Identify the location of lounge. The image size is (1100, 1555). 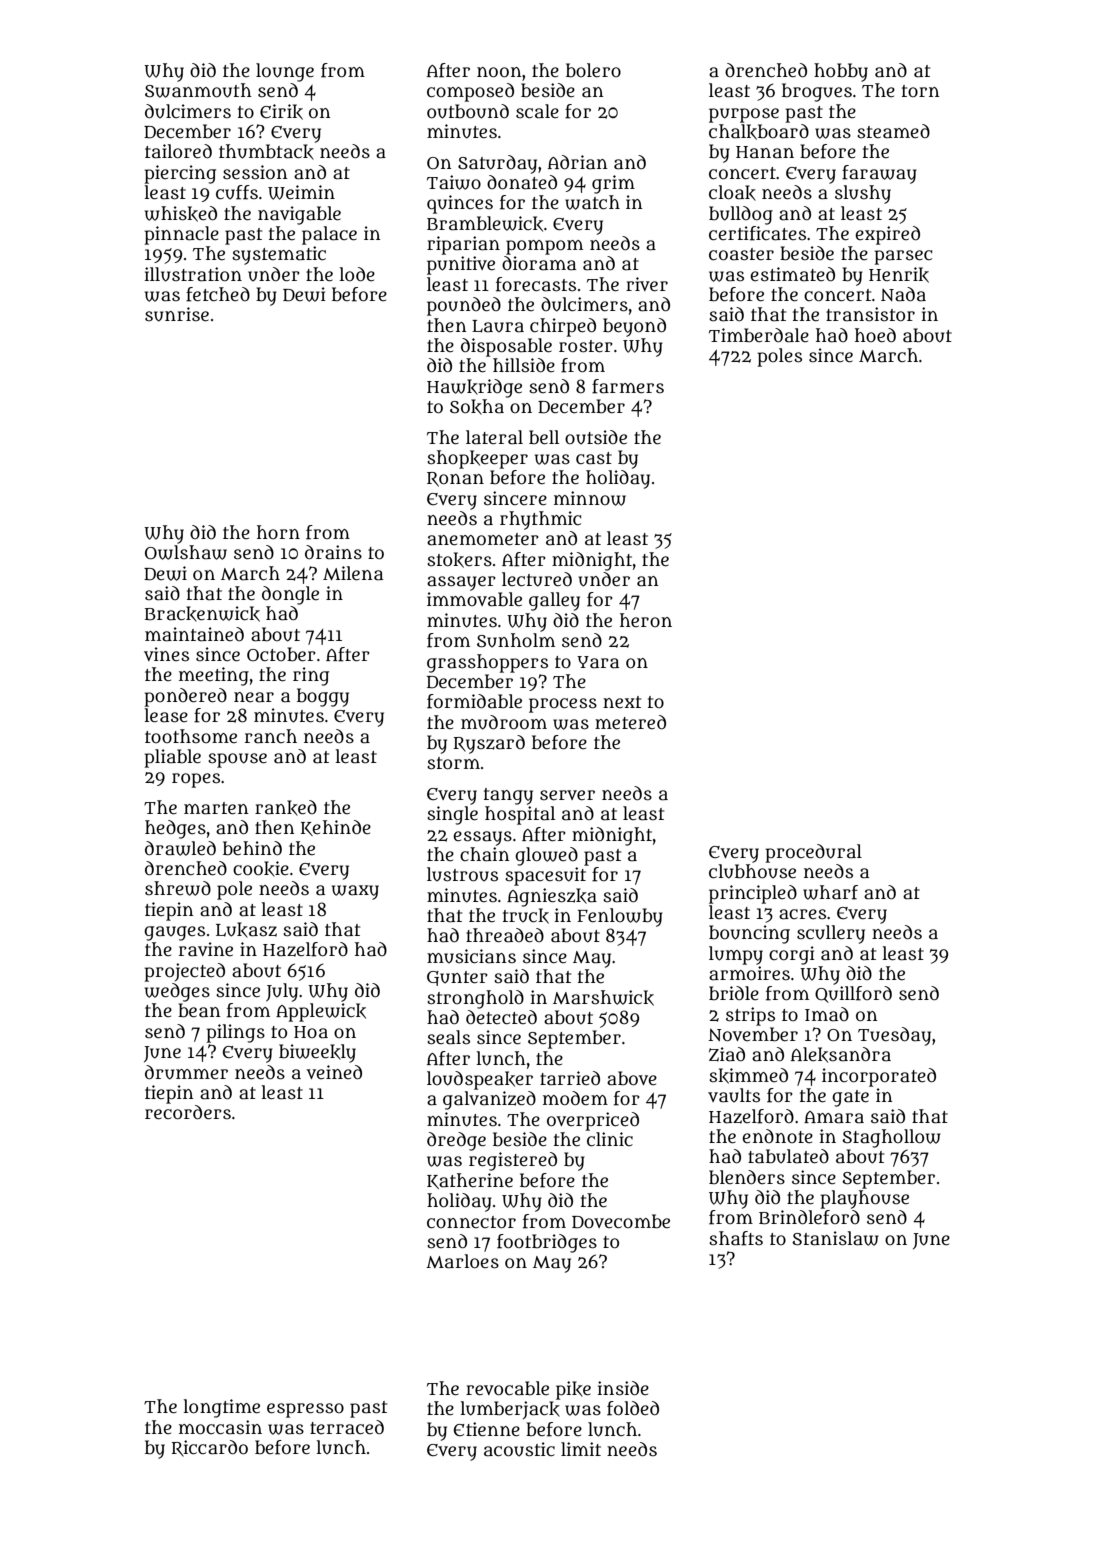
(285, 72).
